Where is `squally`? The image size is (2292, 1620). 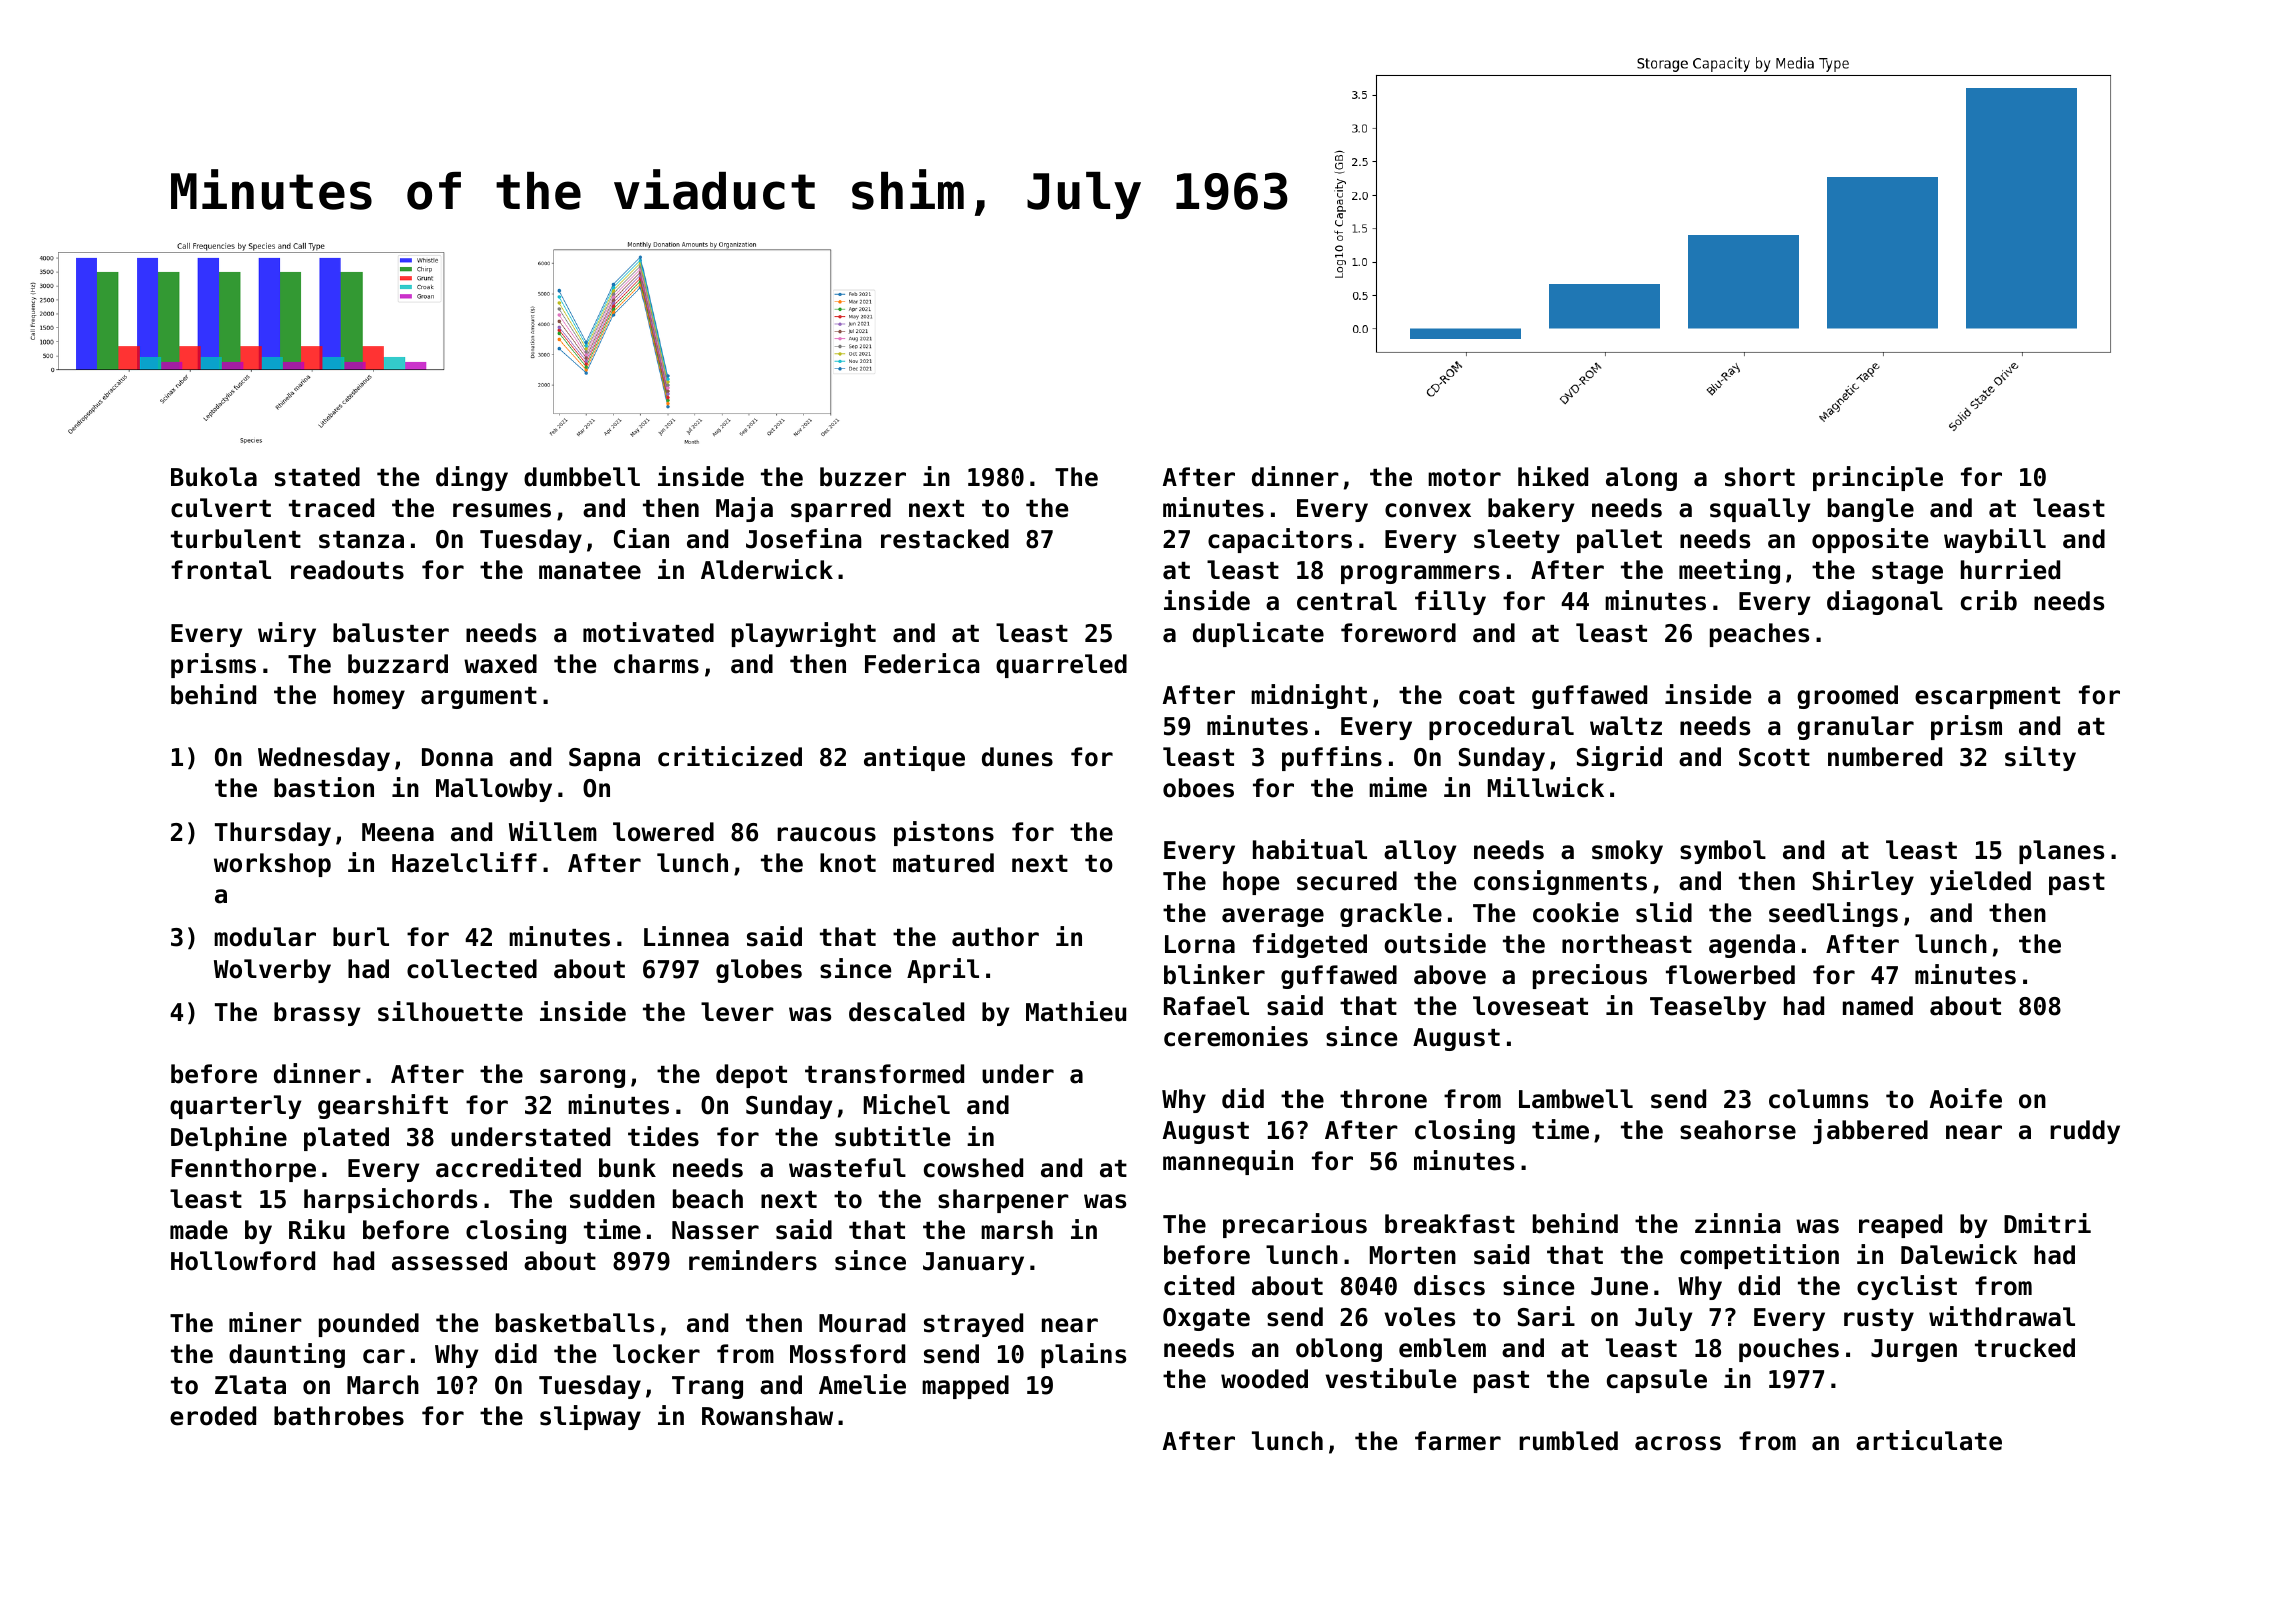
squally is located at coordinates (1760, 510).
